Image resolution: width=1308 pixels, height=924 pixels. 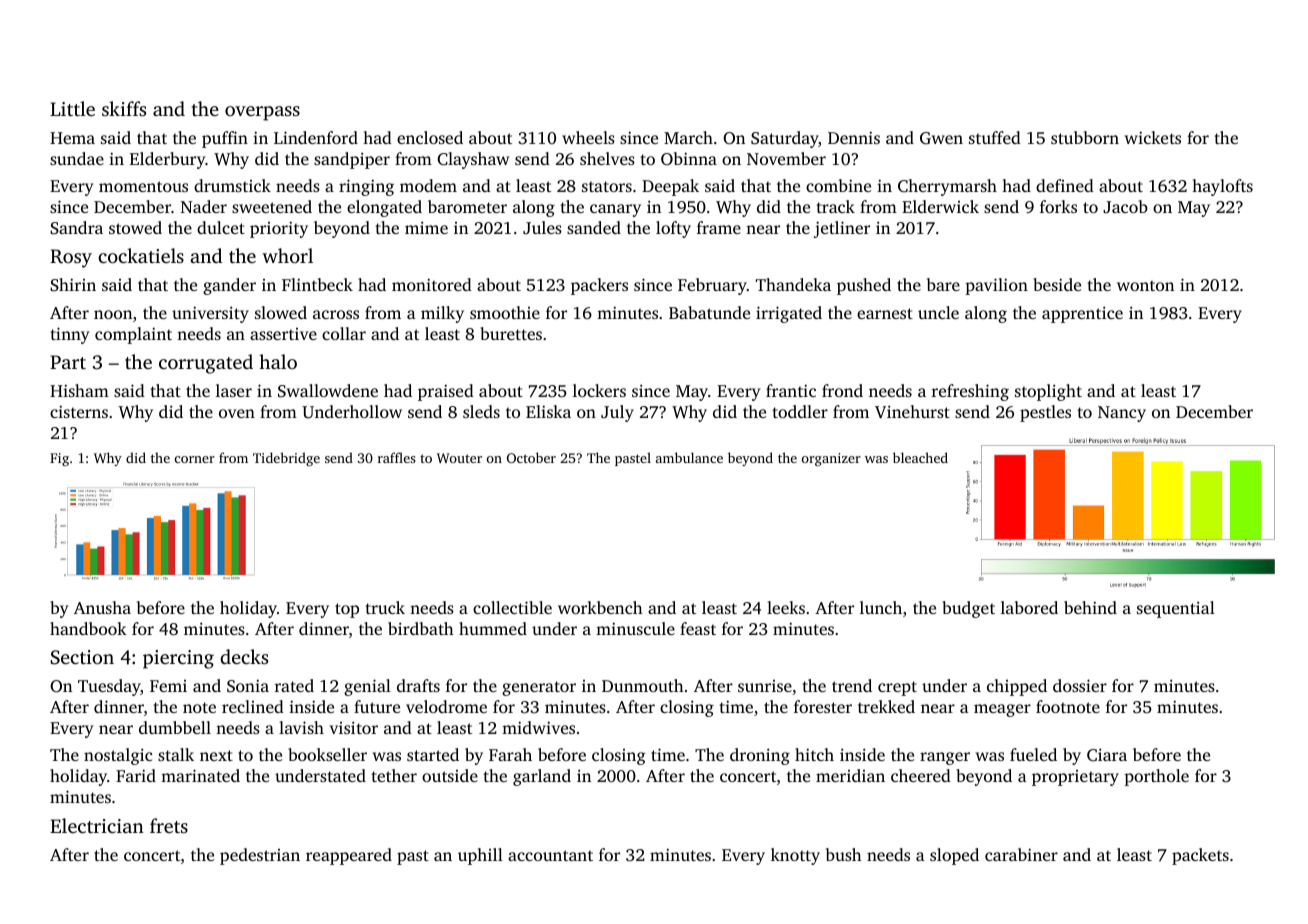 I want to click on sloped, so click(x=954, y=856).
